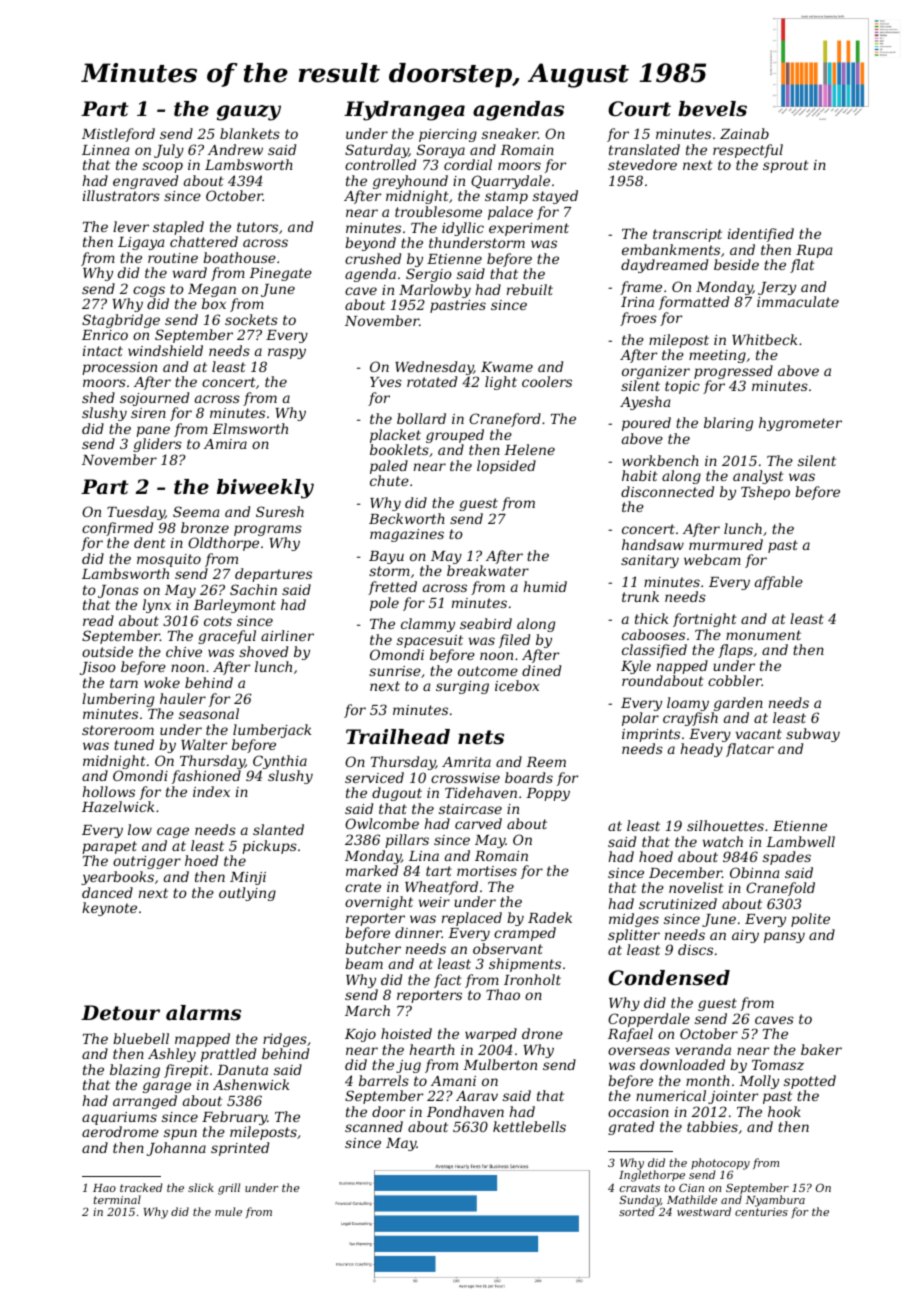 Image resolution: width=924 pixels, height=1308 pixels. What do you see at coordinates (800, 424) in the document?
I see `hygrometer` at bounding box center [800, 424].
